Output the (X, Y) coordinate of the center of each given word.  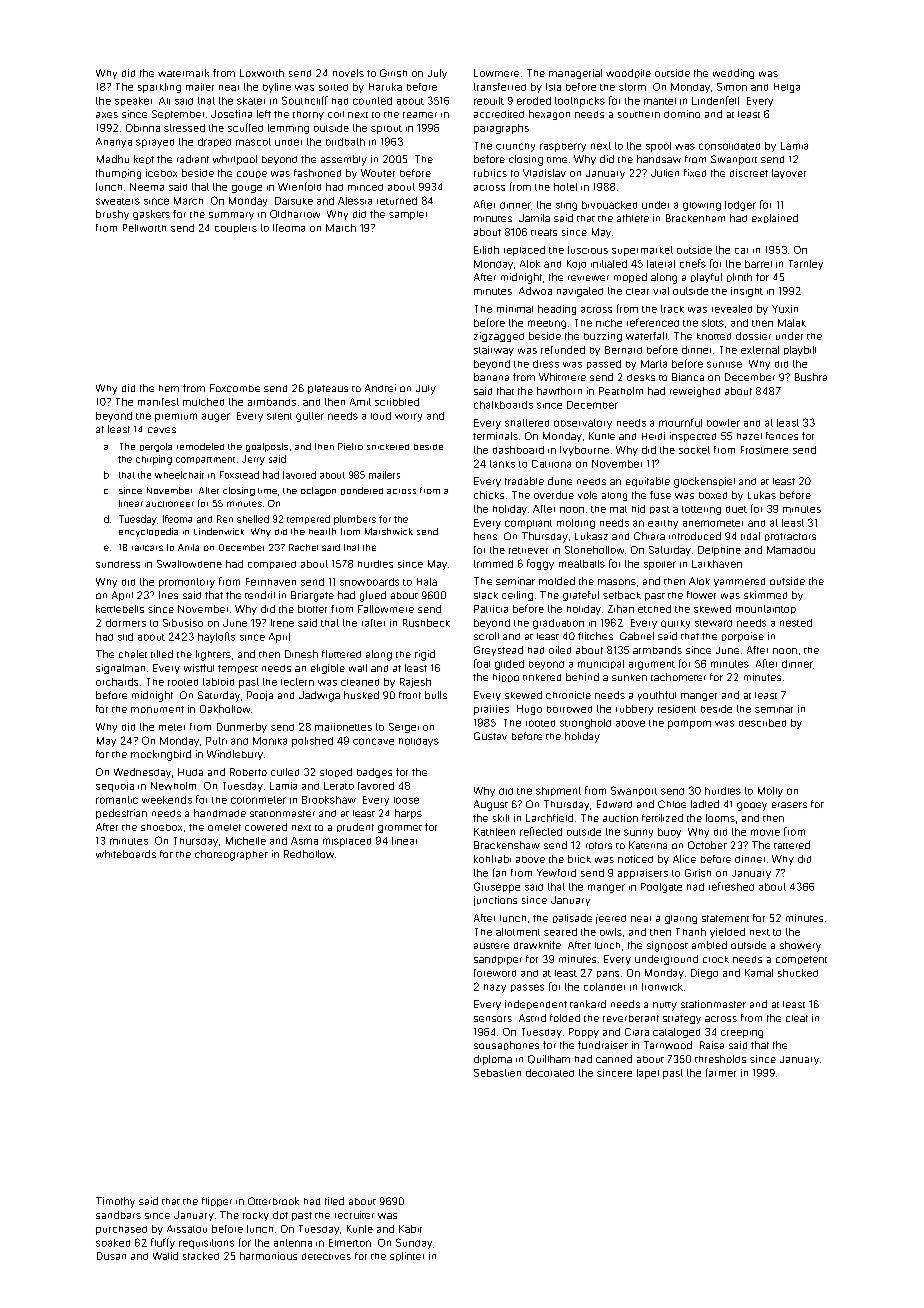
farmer (721, 1072)
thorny (308, 115)
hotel (565, 187)
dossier (753, 336)
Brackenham (695, 218)
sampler (408, 215)
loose (406, 800)
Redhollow (309, 854)
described (762, 723)
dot (280, 1215)
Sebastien (497, 1073)
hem (169, 388)
